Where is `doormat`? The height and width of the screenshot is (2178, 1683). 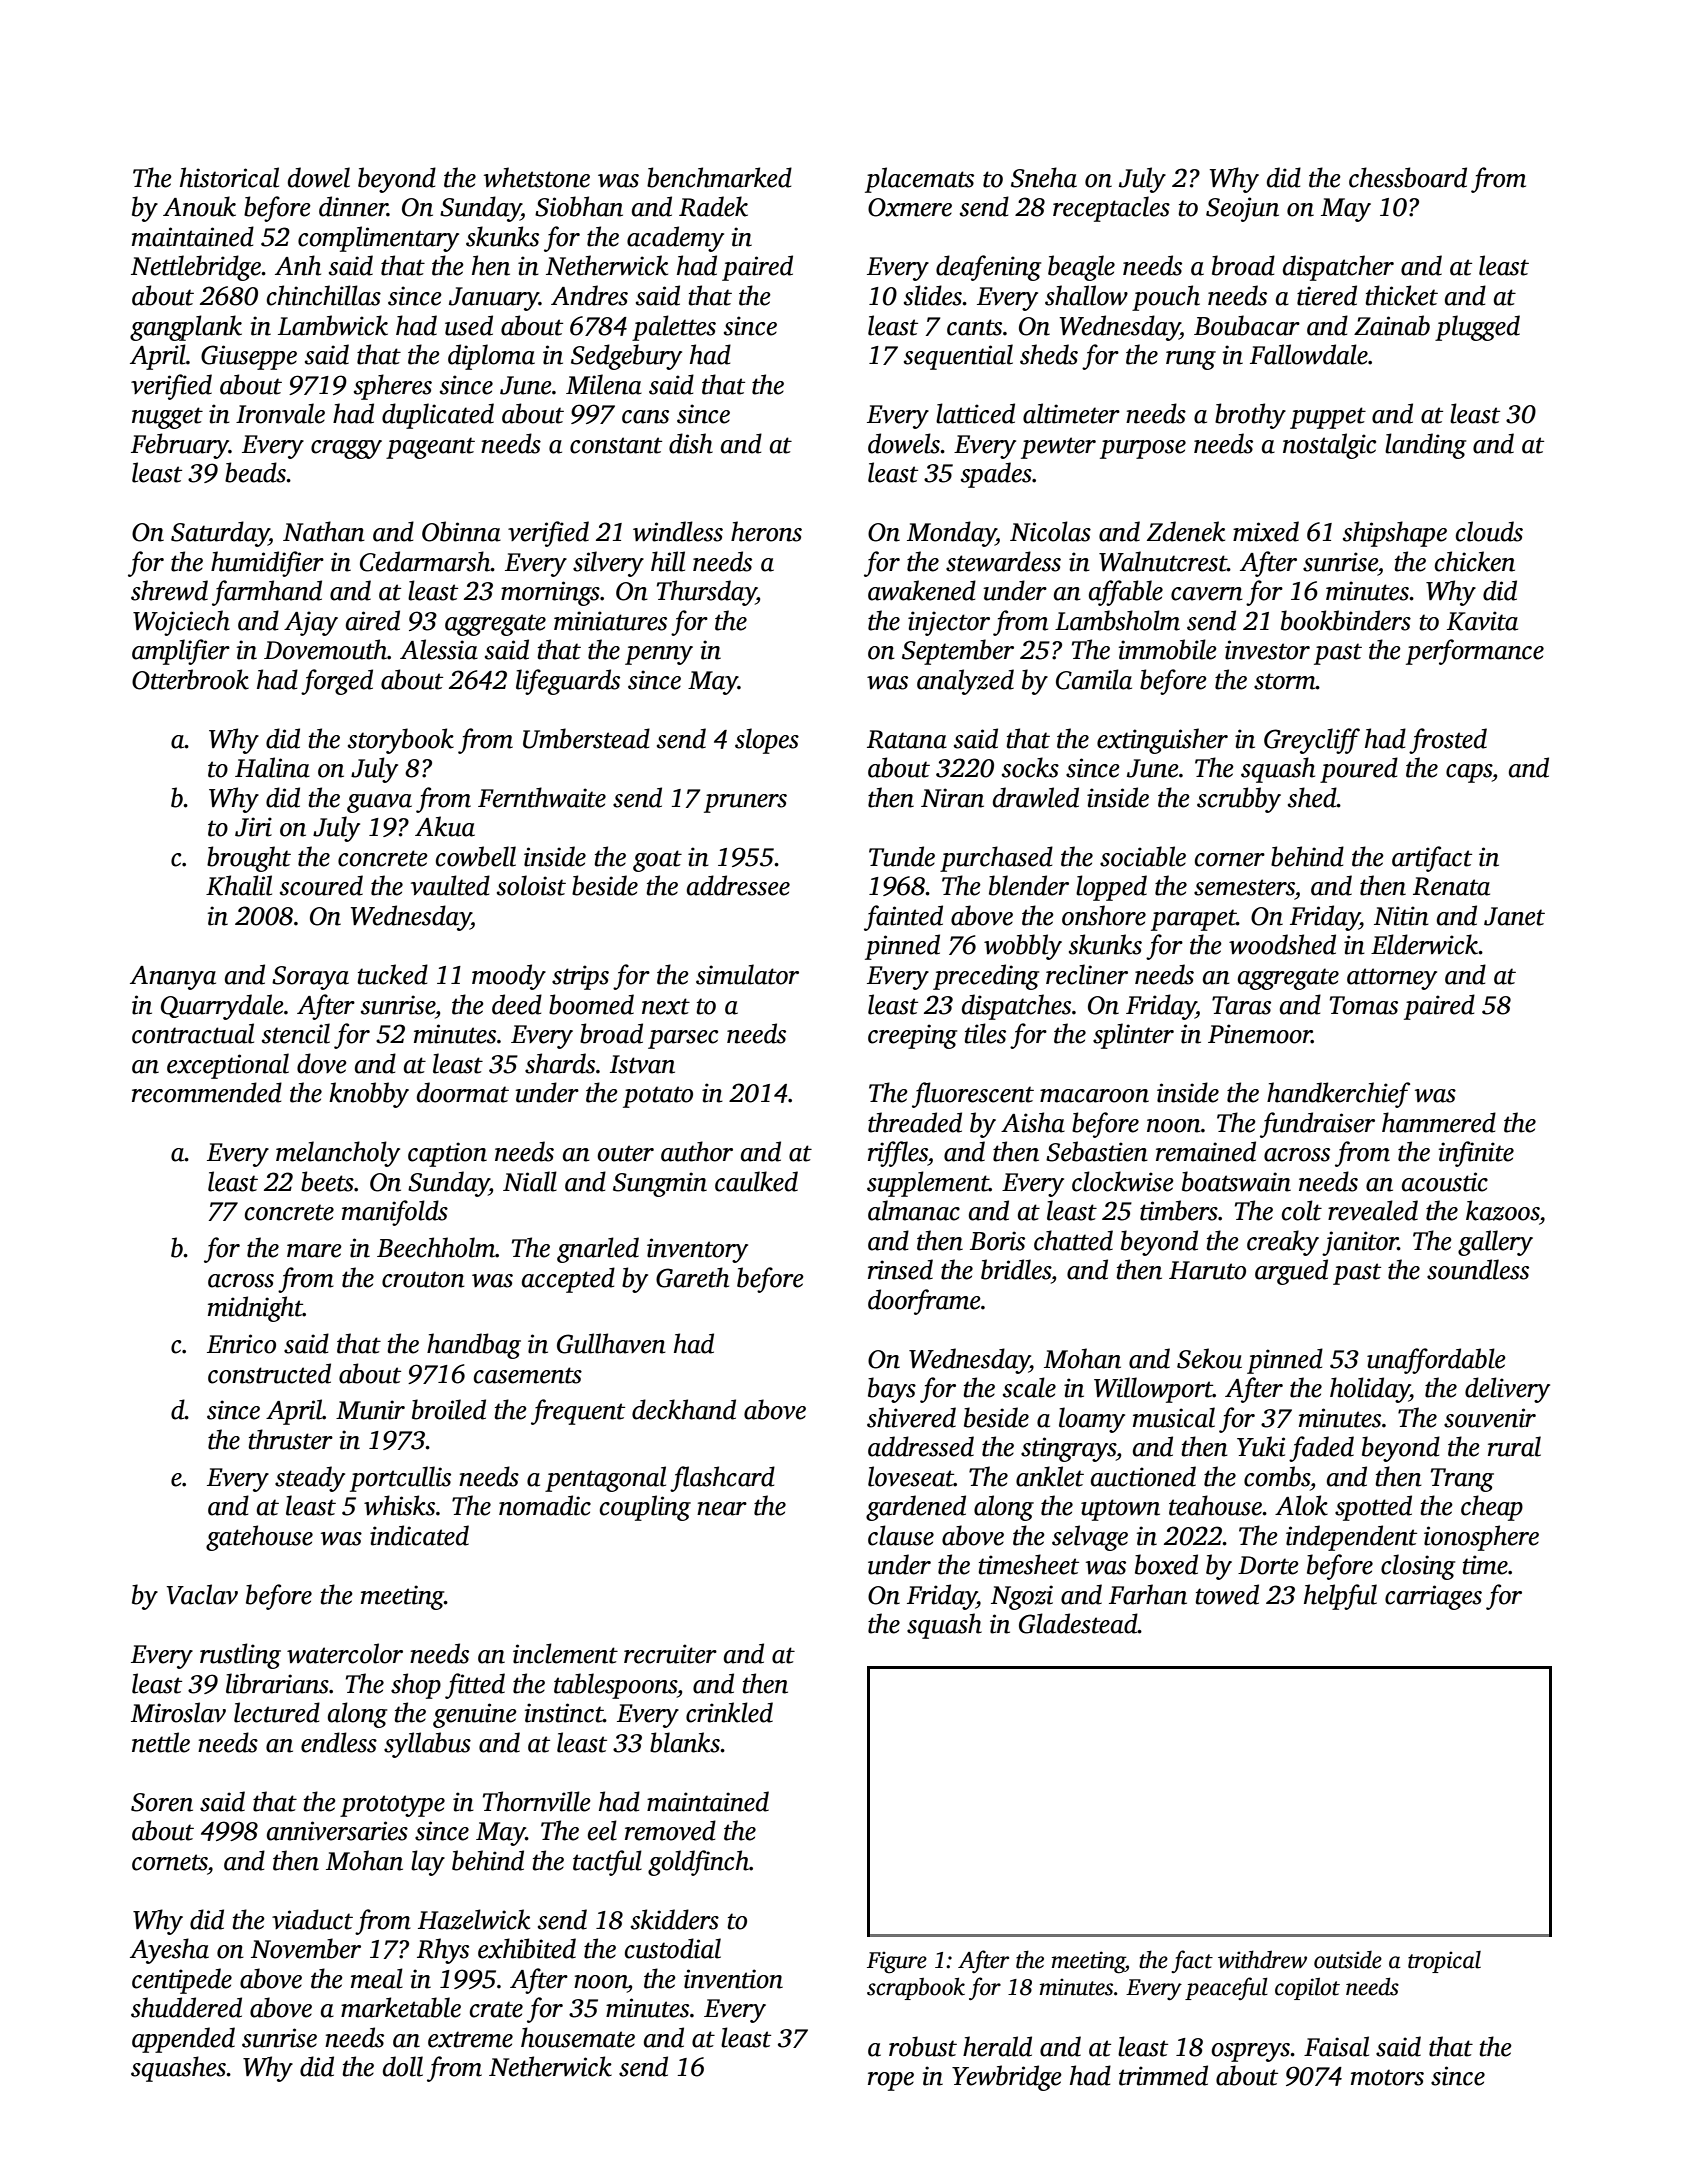
doormat is located at coordinates (463, 1092).
